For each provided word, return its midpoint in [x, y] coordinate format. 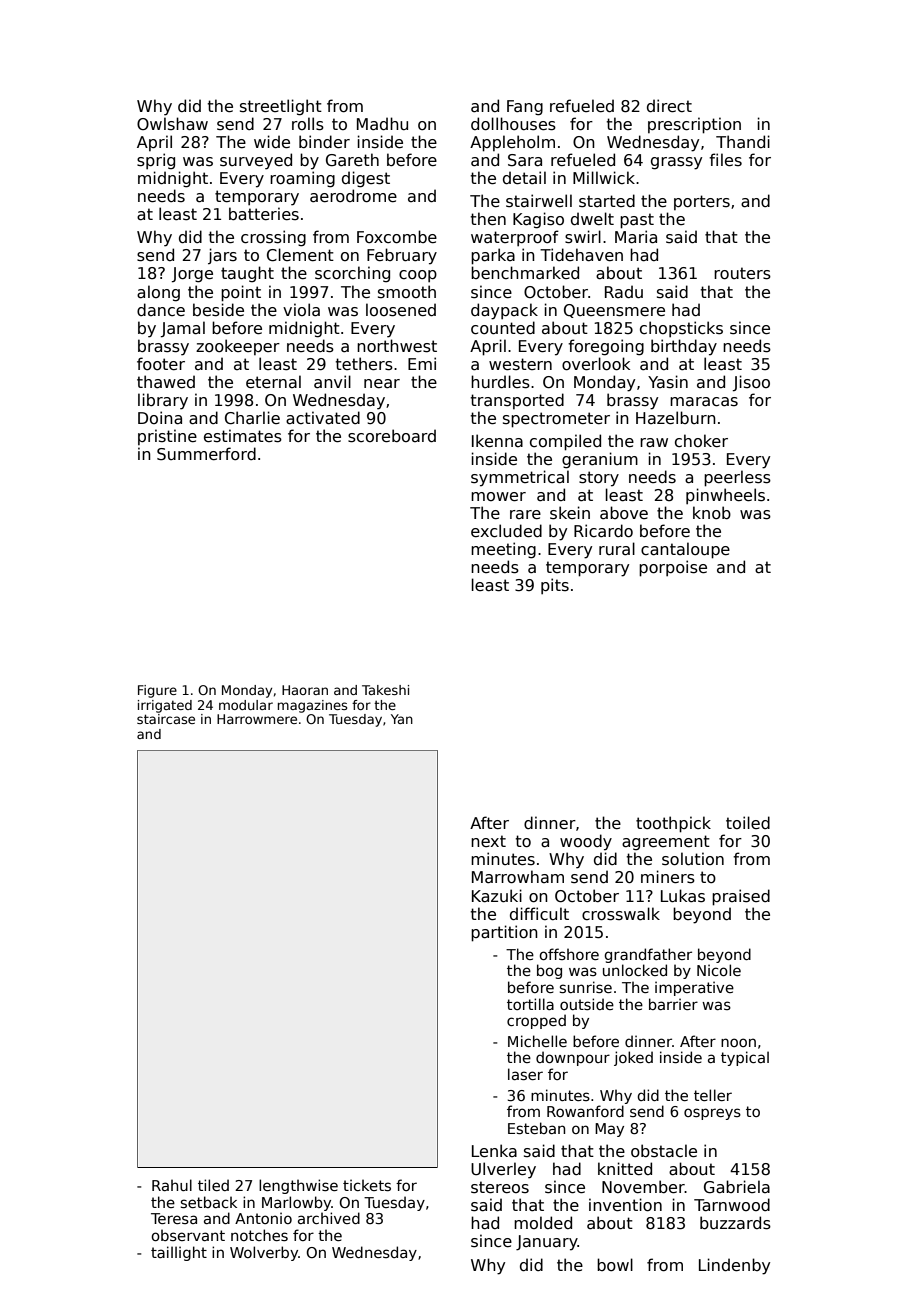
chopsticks [681, 329]
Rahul [172, 1185]
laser [525, 1074]
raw [654, 443]
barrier [673, 1004]
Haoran [305, 690]
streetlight [281, 107]
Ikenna [497, 440]
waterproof [515, 238]
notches [259, 1235]
